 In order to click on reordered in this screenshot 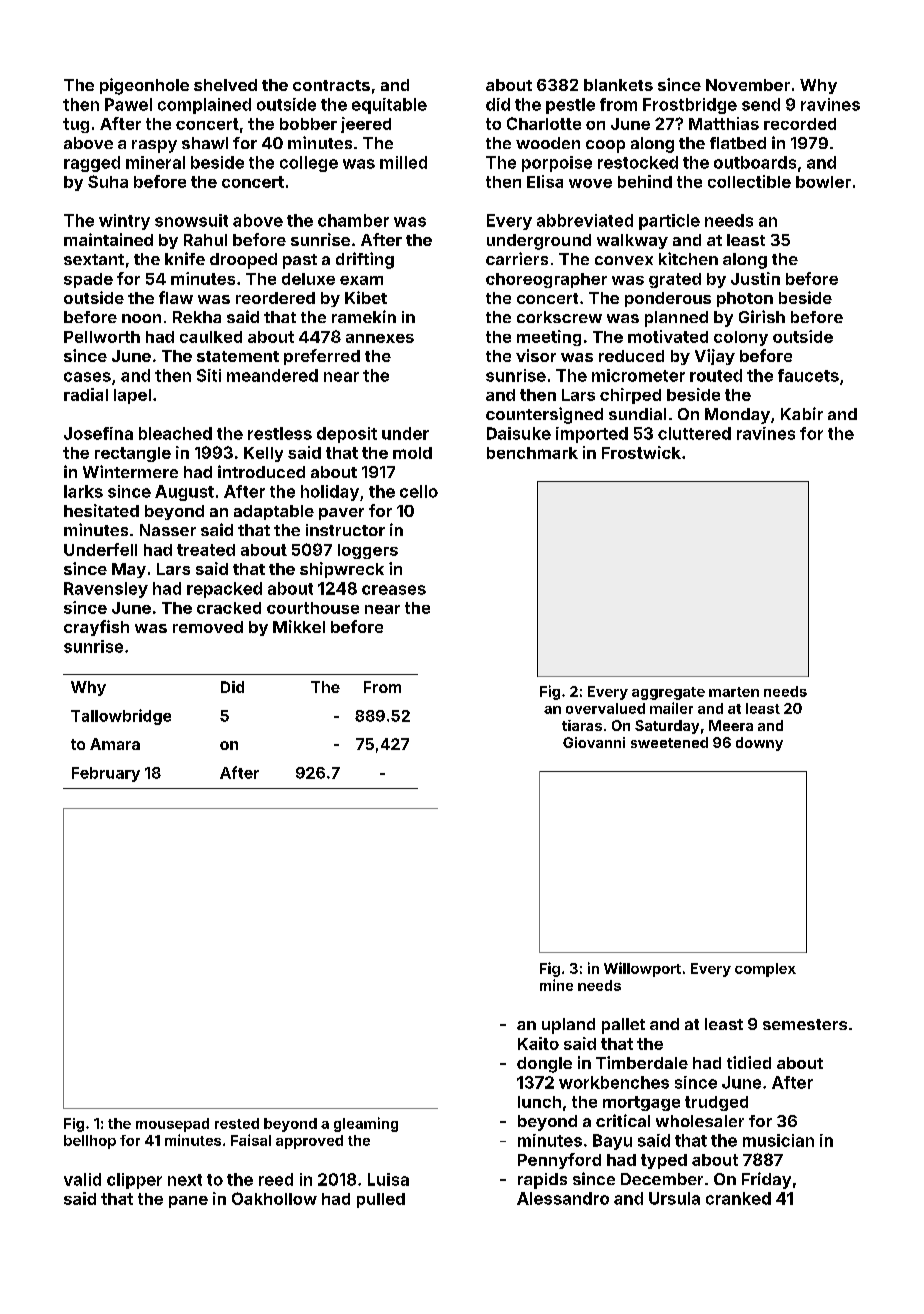, I will do `click(275, 298)`.
